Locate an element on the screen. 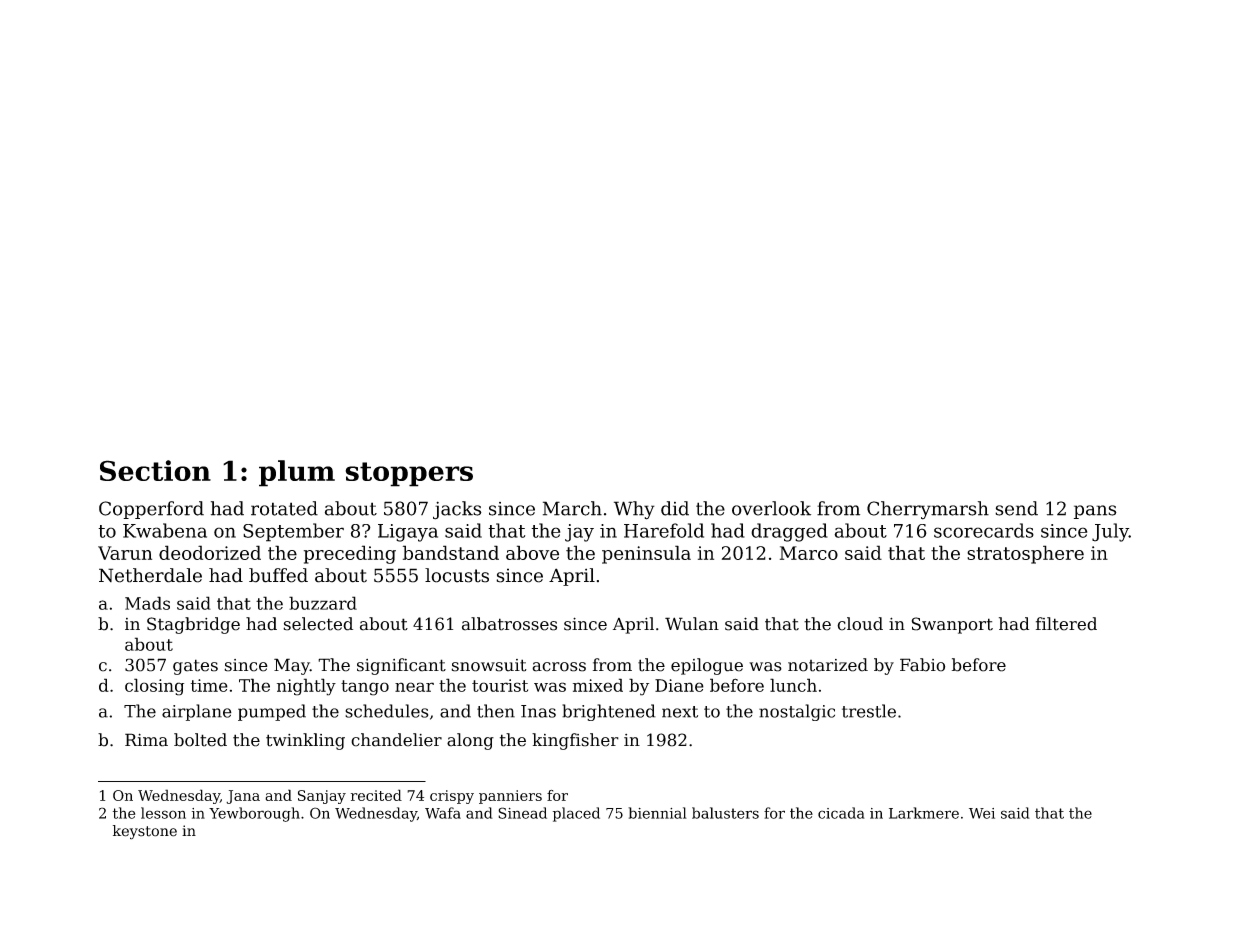 This screenshot has height=952, width=1233. Section is located at coordinates (155, 470).
